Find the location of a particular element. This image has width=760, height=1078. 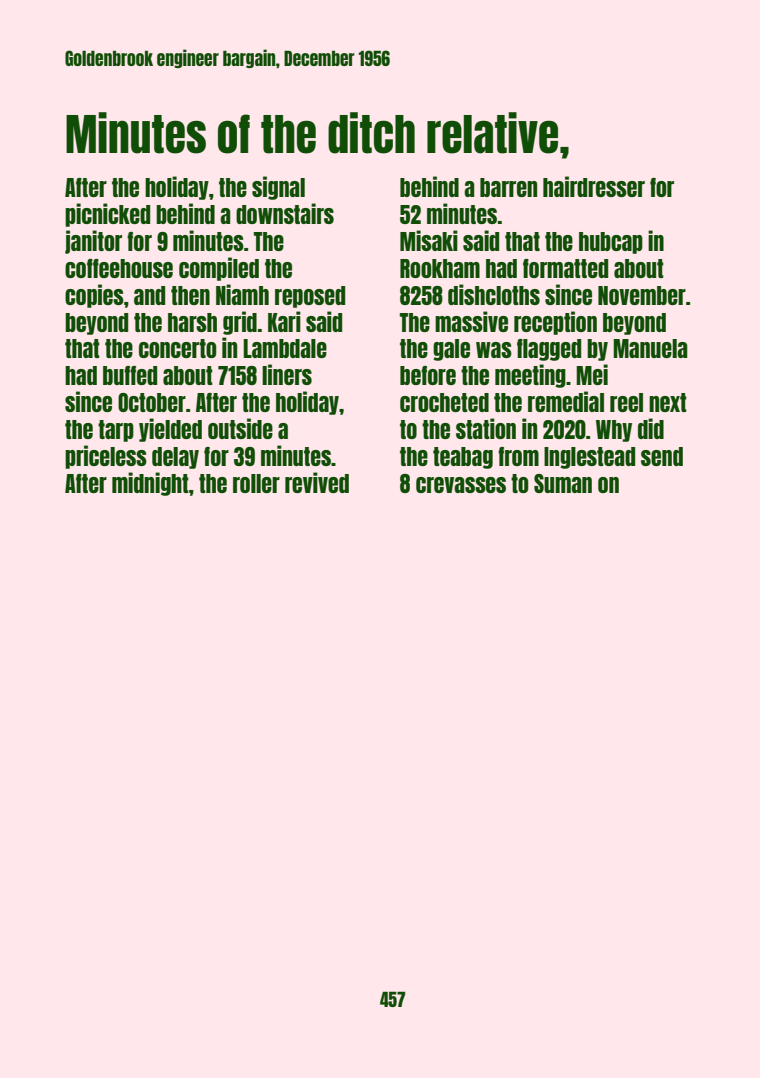

Why is located at coordinates (614, 431).
